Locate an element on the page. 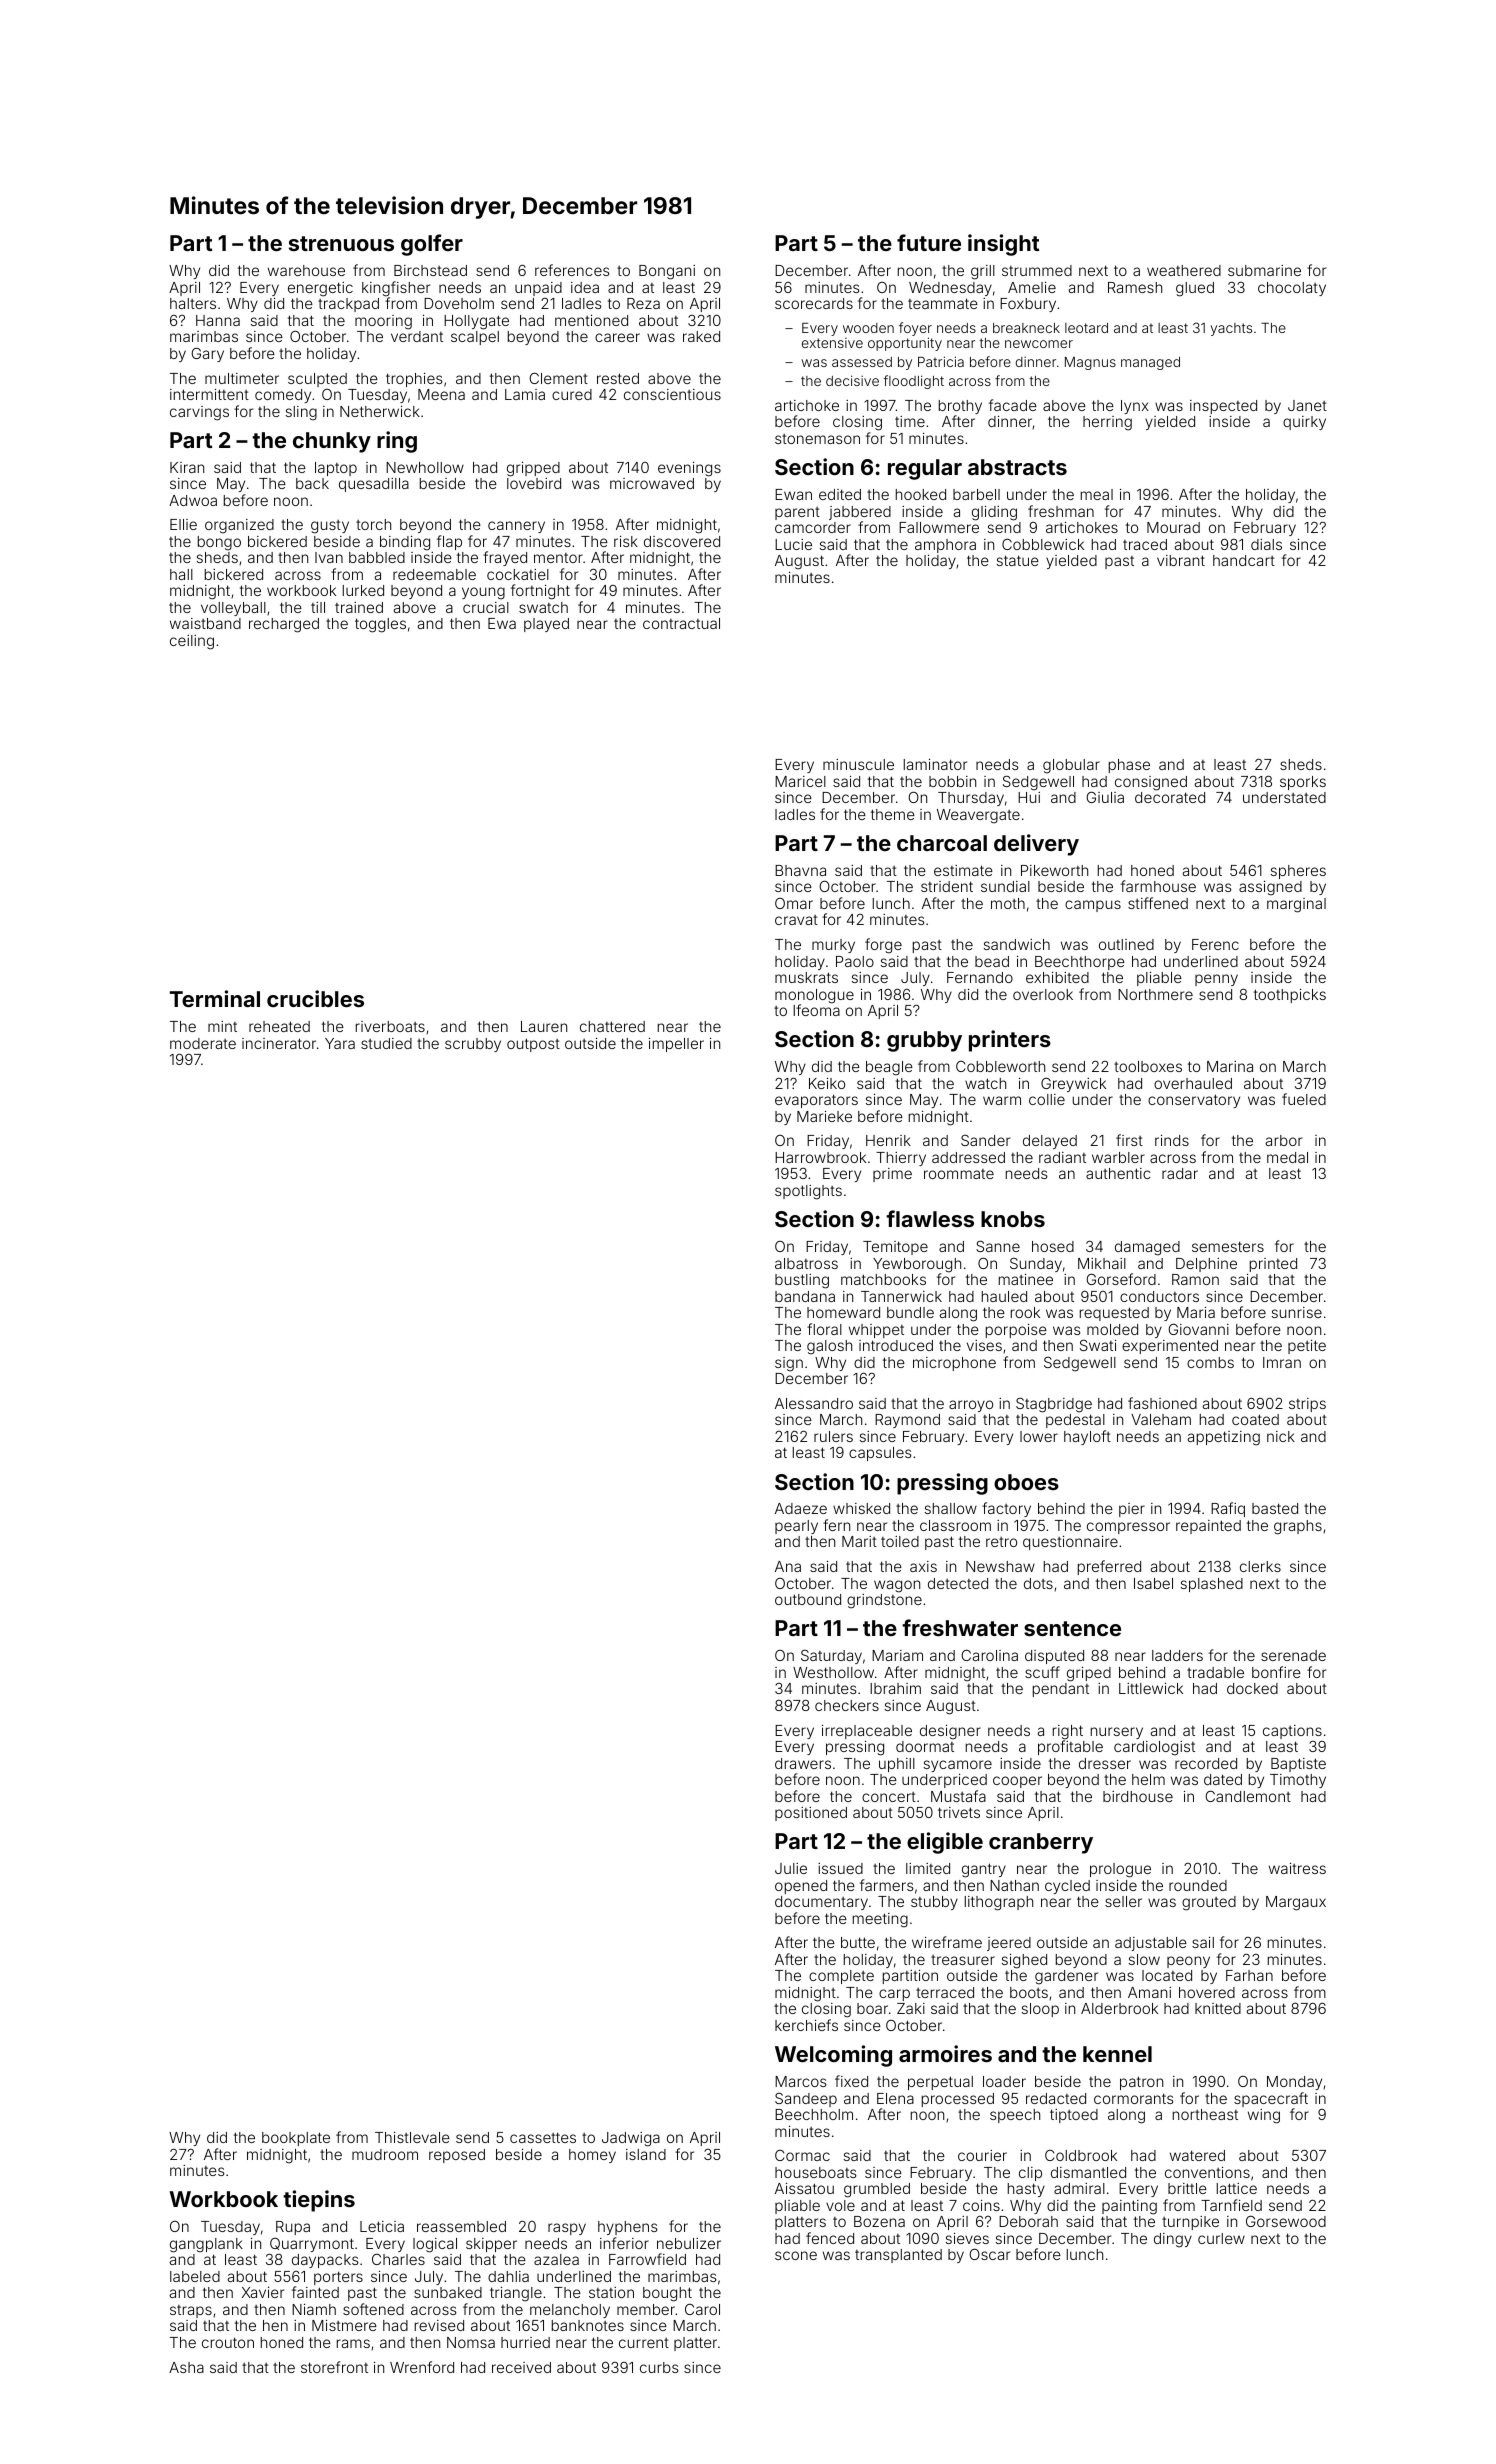 This image has height=2464, width=1496. pearly is located at coordinates (796, 1527).
